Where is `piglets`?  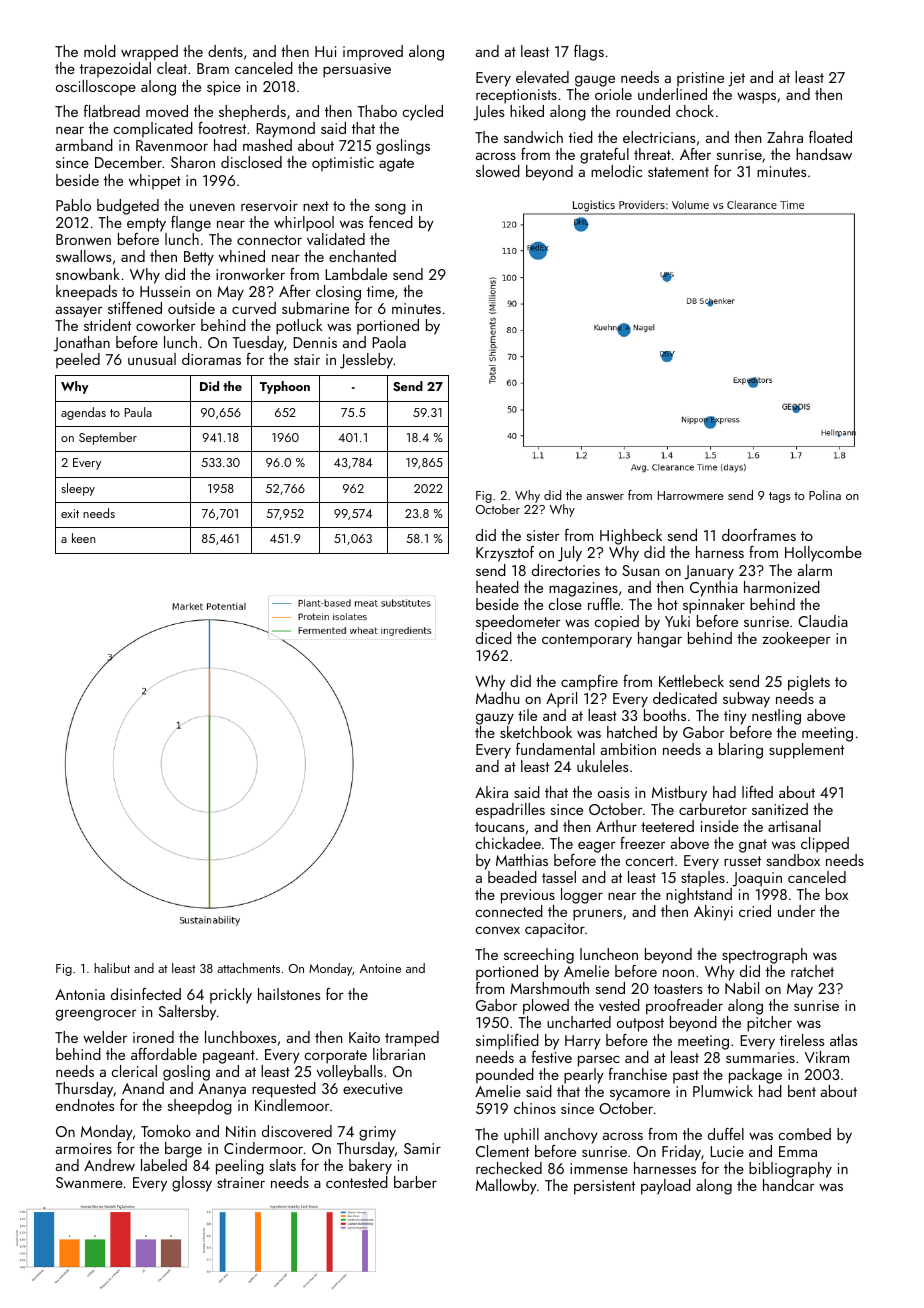 piglets is located at coordinates (809, 683).
